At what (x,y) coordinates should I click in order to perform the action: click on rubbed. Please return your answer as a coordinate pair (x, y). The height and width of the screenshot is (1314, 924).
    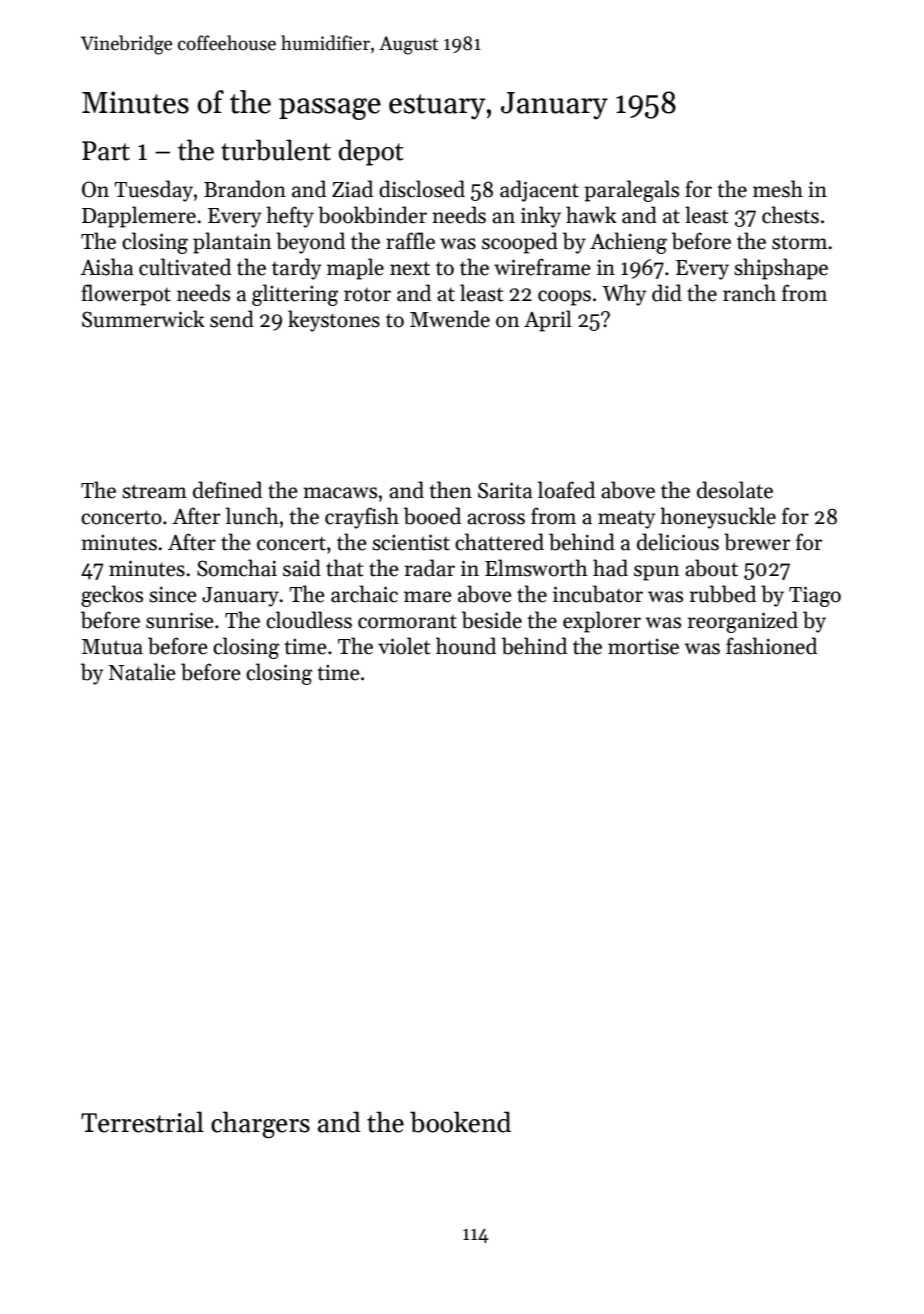
    Looking at the image, I should click on (723, 594).
